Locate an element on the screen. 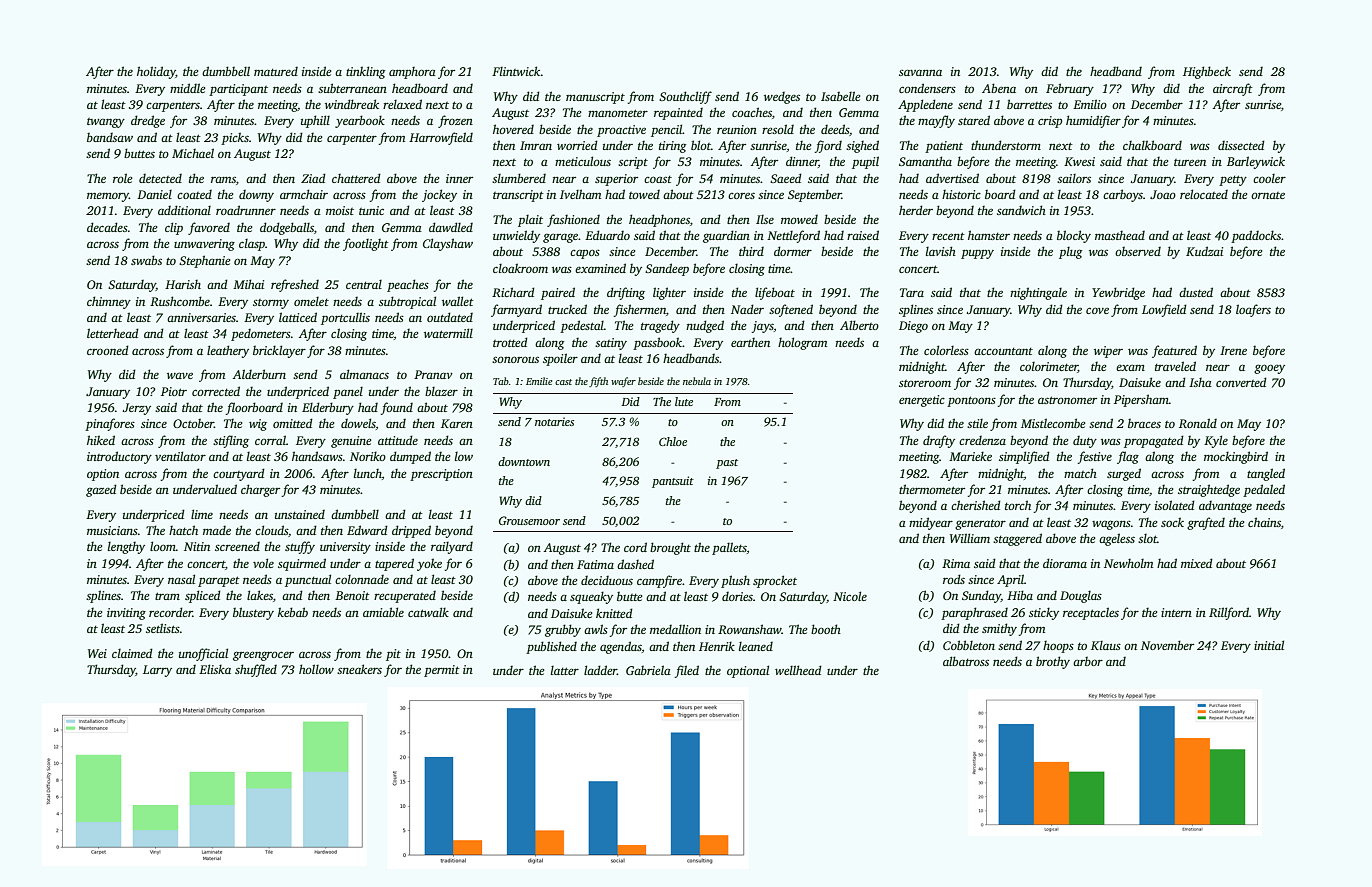 The width and height of the screenshot is (1372, 887). Larry is located at coordinates (157, 671).
